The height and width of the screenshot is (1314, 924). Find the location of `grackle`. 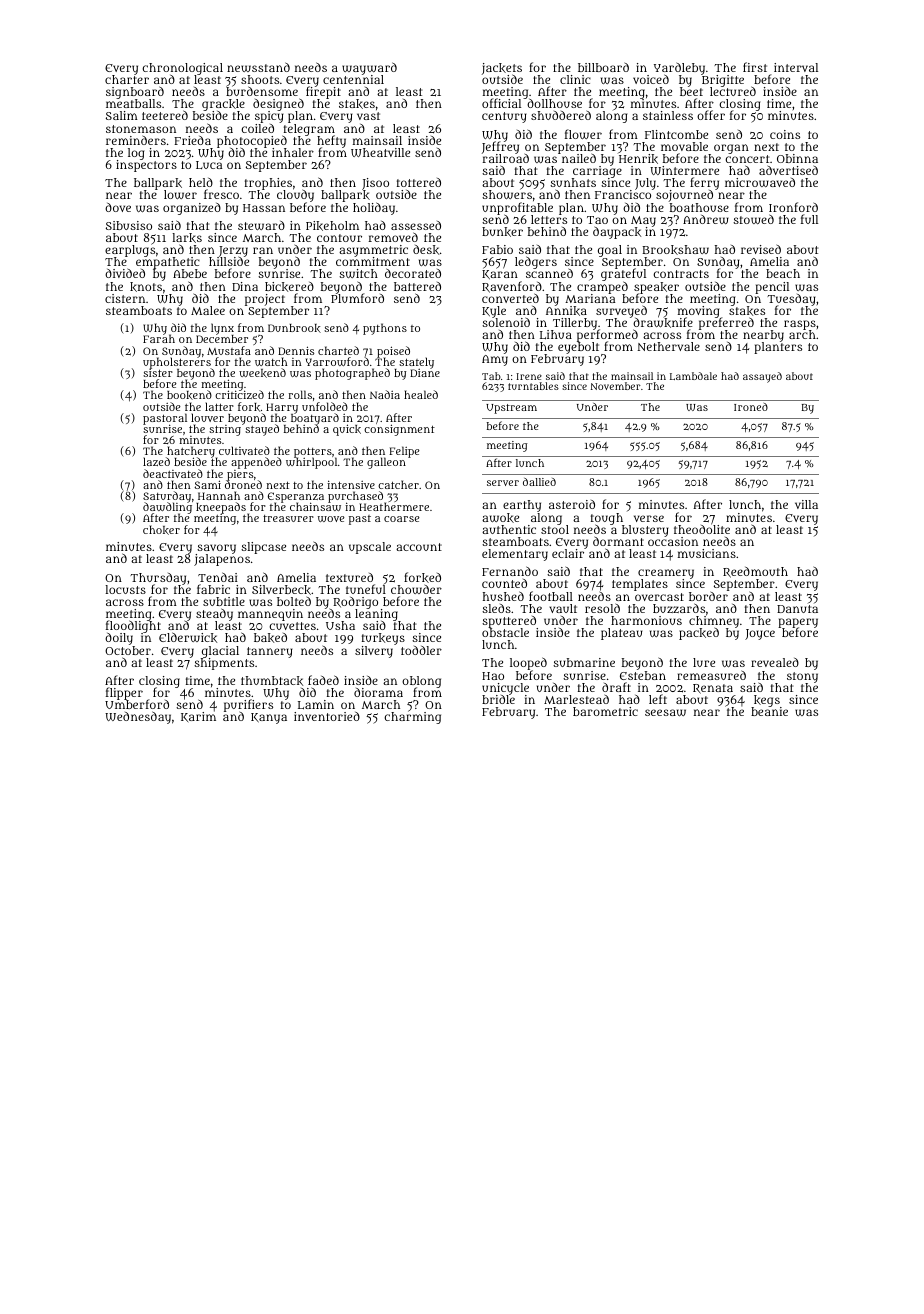

grackle is located at coordinates (223, 105).
